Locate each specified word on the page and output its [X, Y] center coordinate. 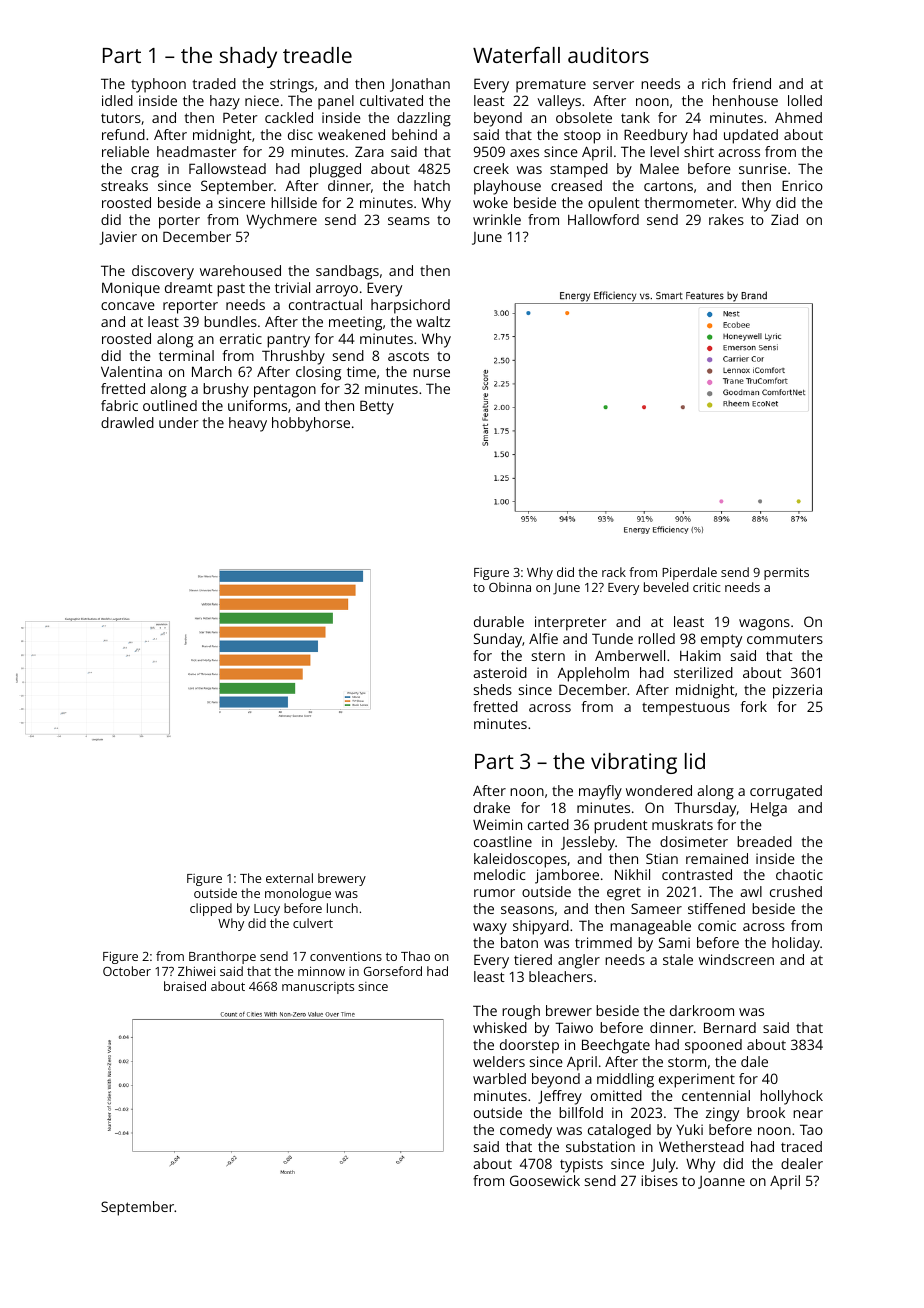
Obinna [510, 587]
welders [499, 1061]
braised [185, 986]
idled [117, 100]
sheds [493, 689]
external [289, 878]
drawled [127, 422]
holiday [796, 944]
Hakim [700, 655]
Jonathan [420, 85]
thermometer [689, 202]
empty [721, 641]
